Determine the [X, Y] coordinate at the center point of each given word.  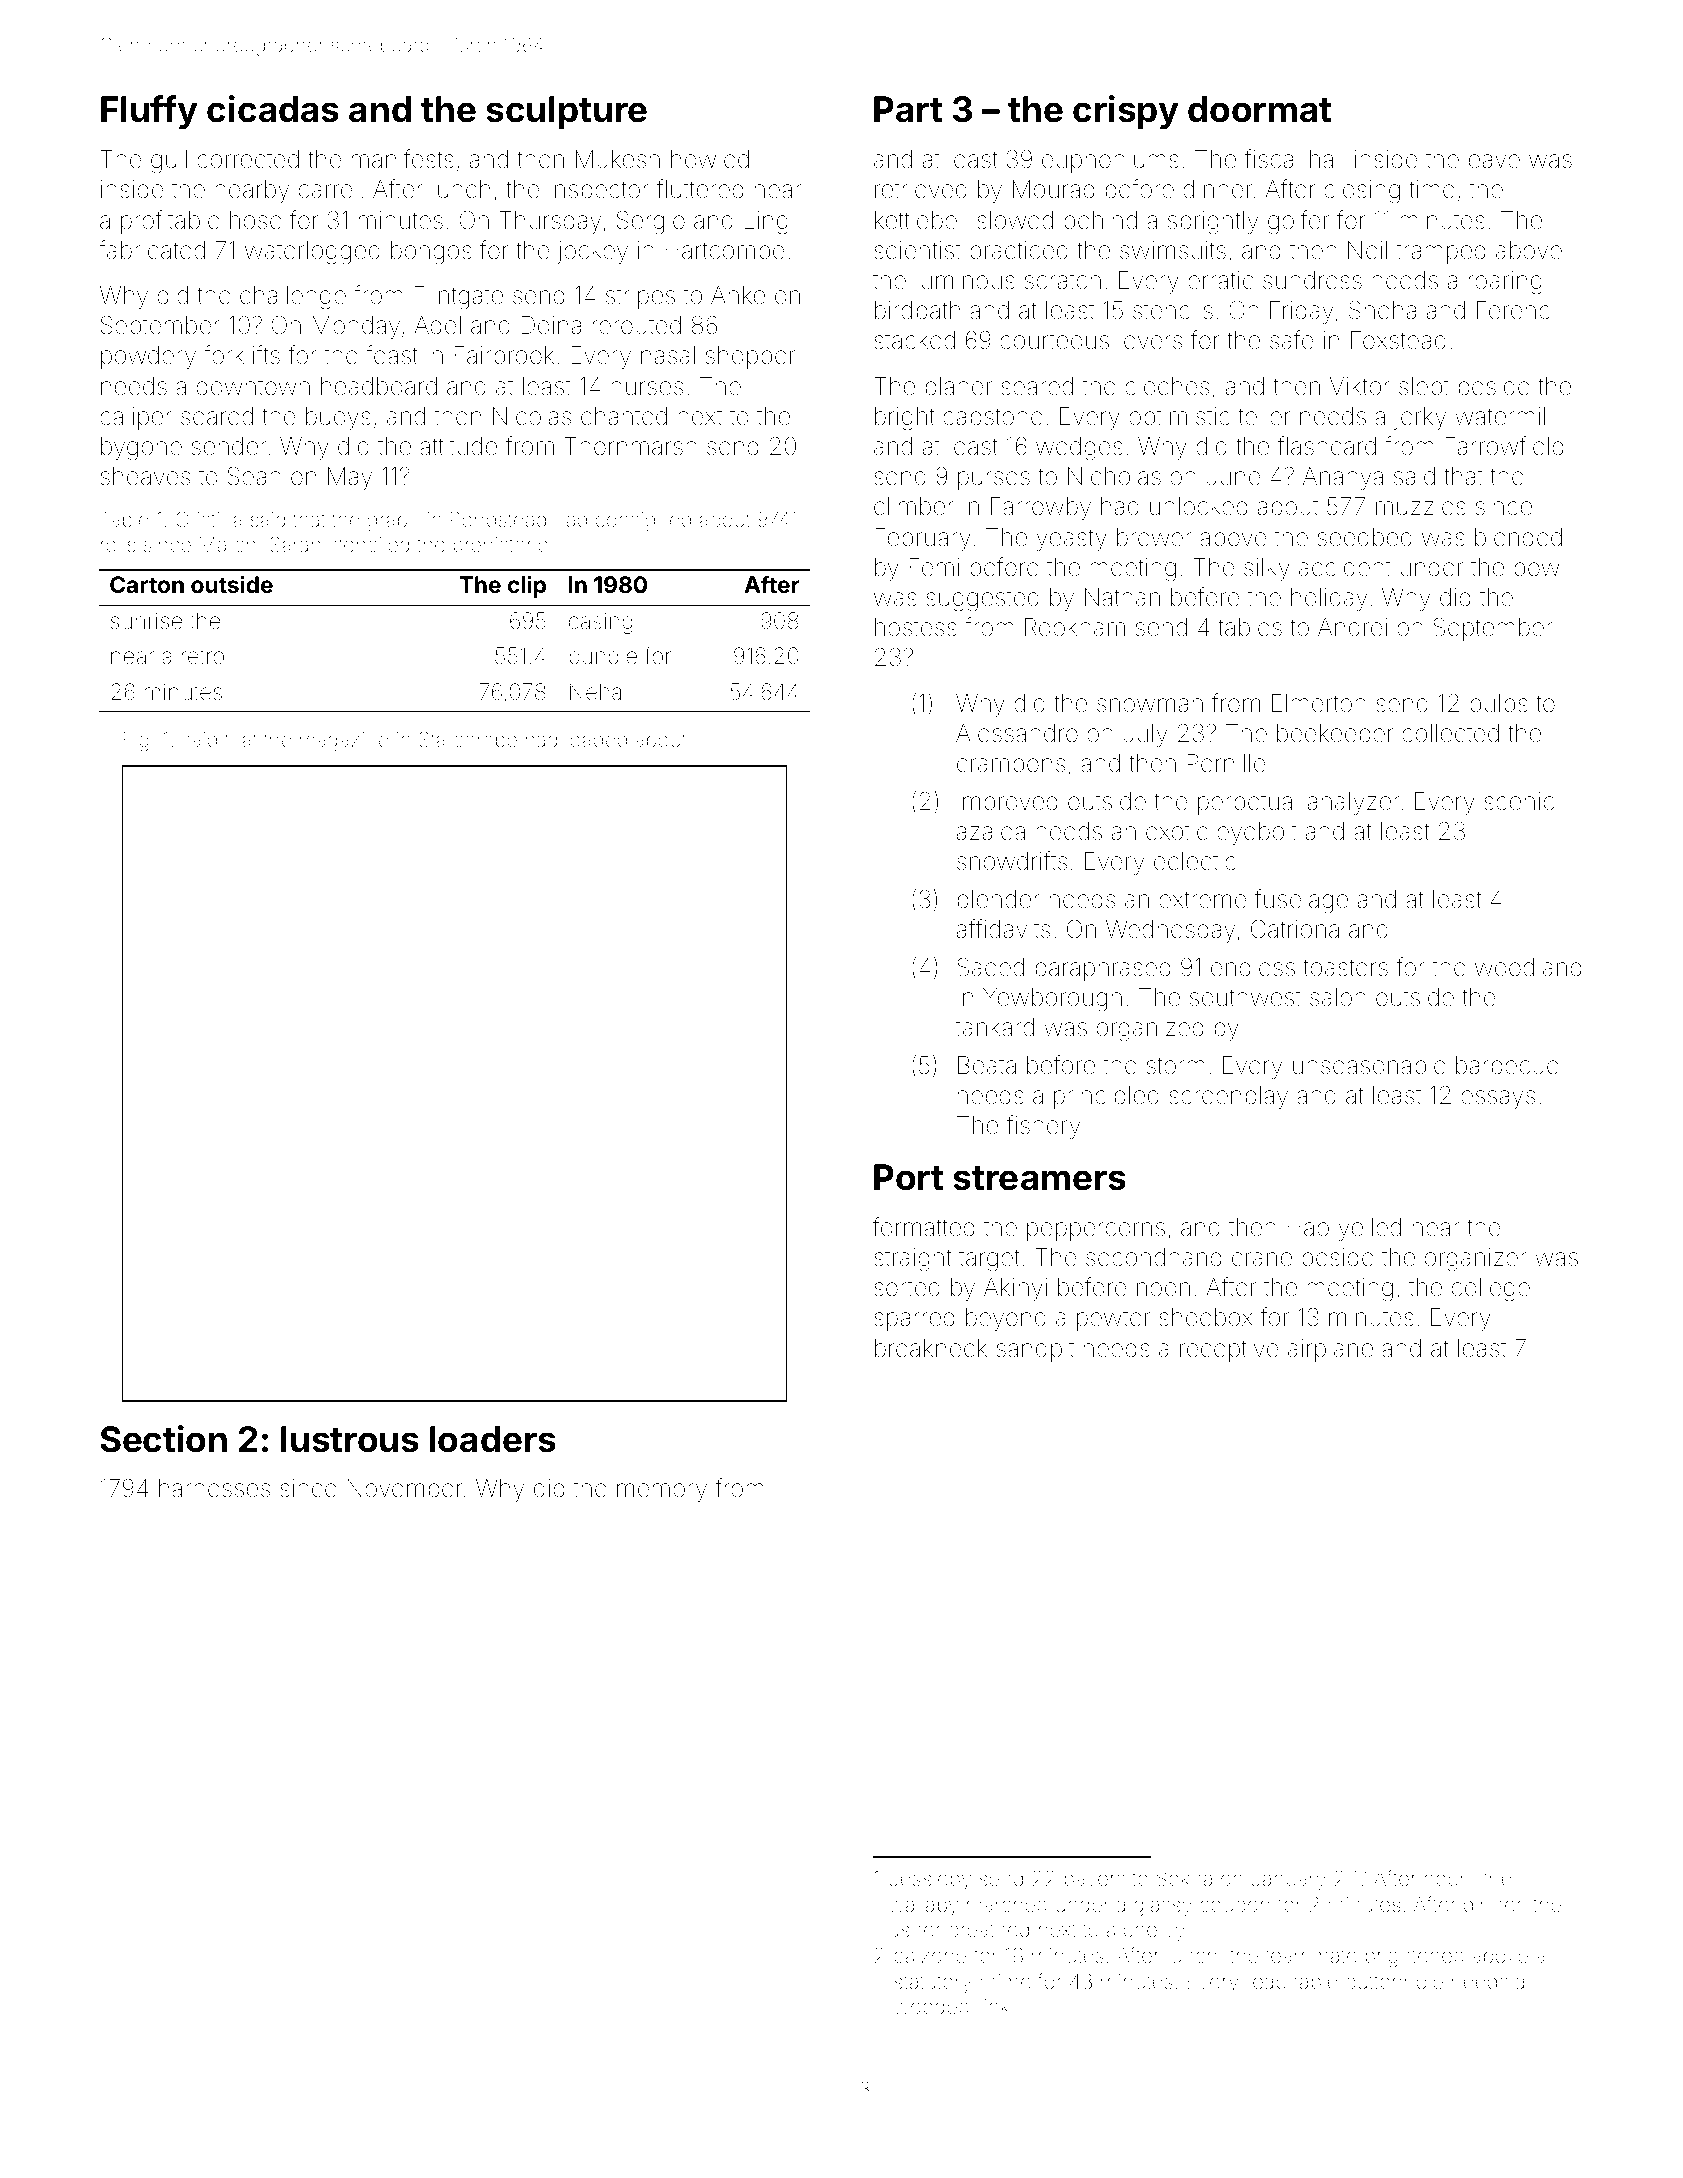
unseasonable [1369, 1065]
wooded [931, 2006]
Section [163, 1439]
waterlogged [312, 253]
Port [908, 1177]
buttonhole [1394, 1981]
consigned [643, 522]
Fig [136, 742]
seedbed [1365, 537]
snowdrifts [1012, 861]
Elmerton [1319, 703]
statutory [933, 1984]
